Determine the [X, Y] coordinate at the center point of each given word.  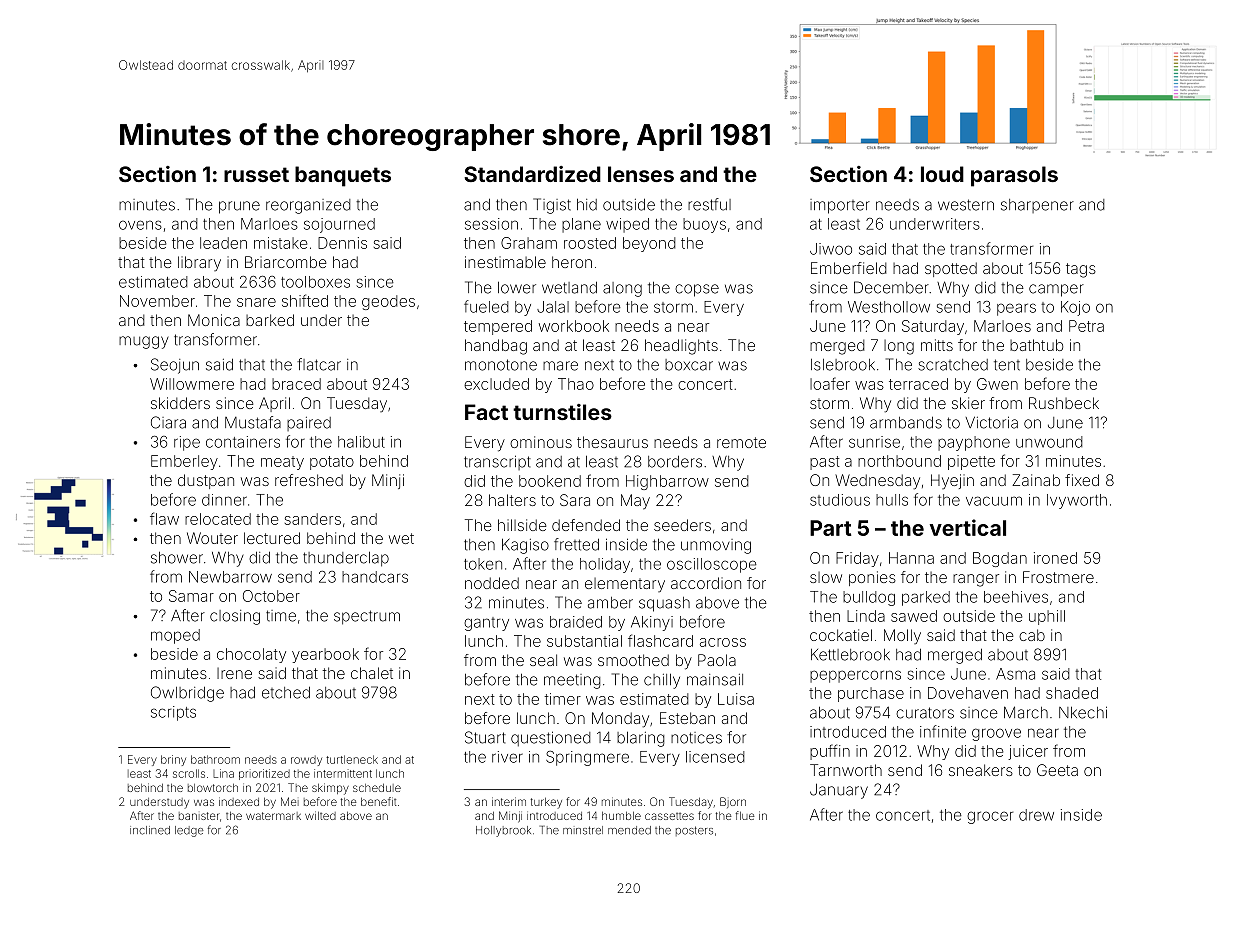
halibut [361, 442]
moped [175, 636]
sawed [914, 616]
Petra [1086, 326]
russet [256, 174]
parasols [1014, 176]
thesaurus [612, 442]
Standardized [532, 174]
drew [1036, 815]
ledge [189, 831]
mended [629, 830]
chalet [372, 673]
